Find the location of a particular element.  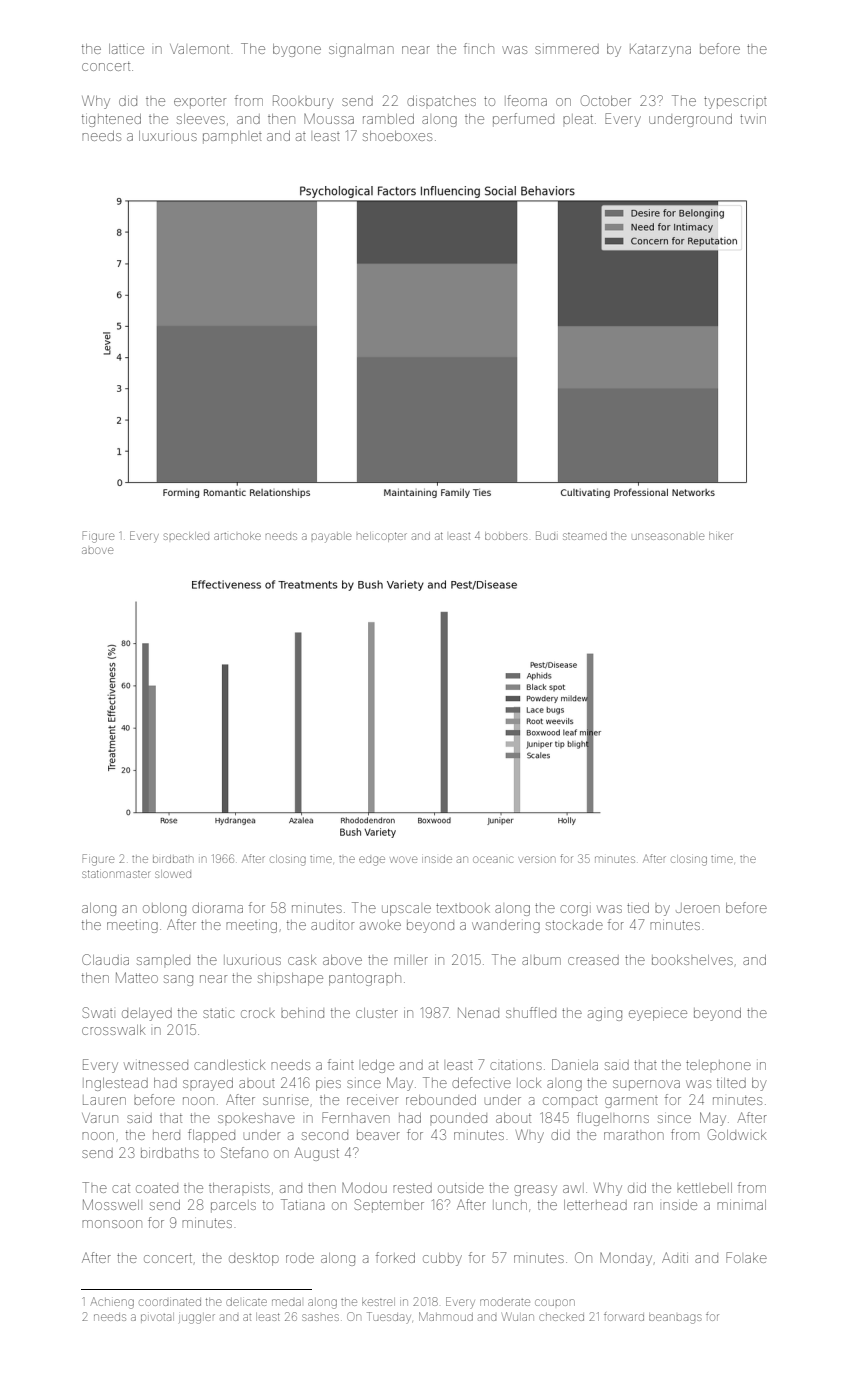

helicopter is located at coordinates (382, 537).
